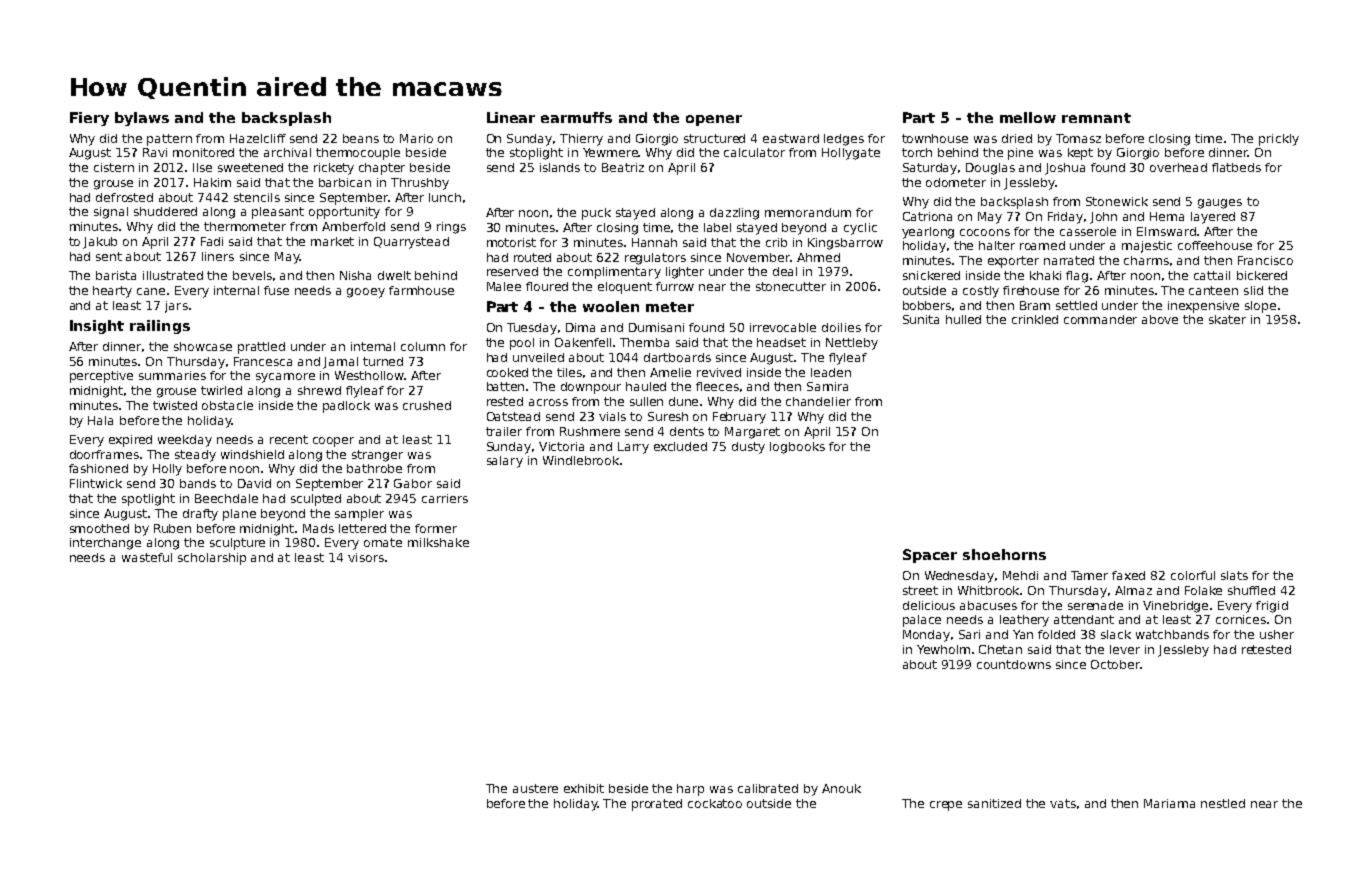  I want to click on padlock, so click(346, 407).
